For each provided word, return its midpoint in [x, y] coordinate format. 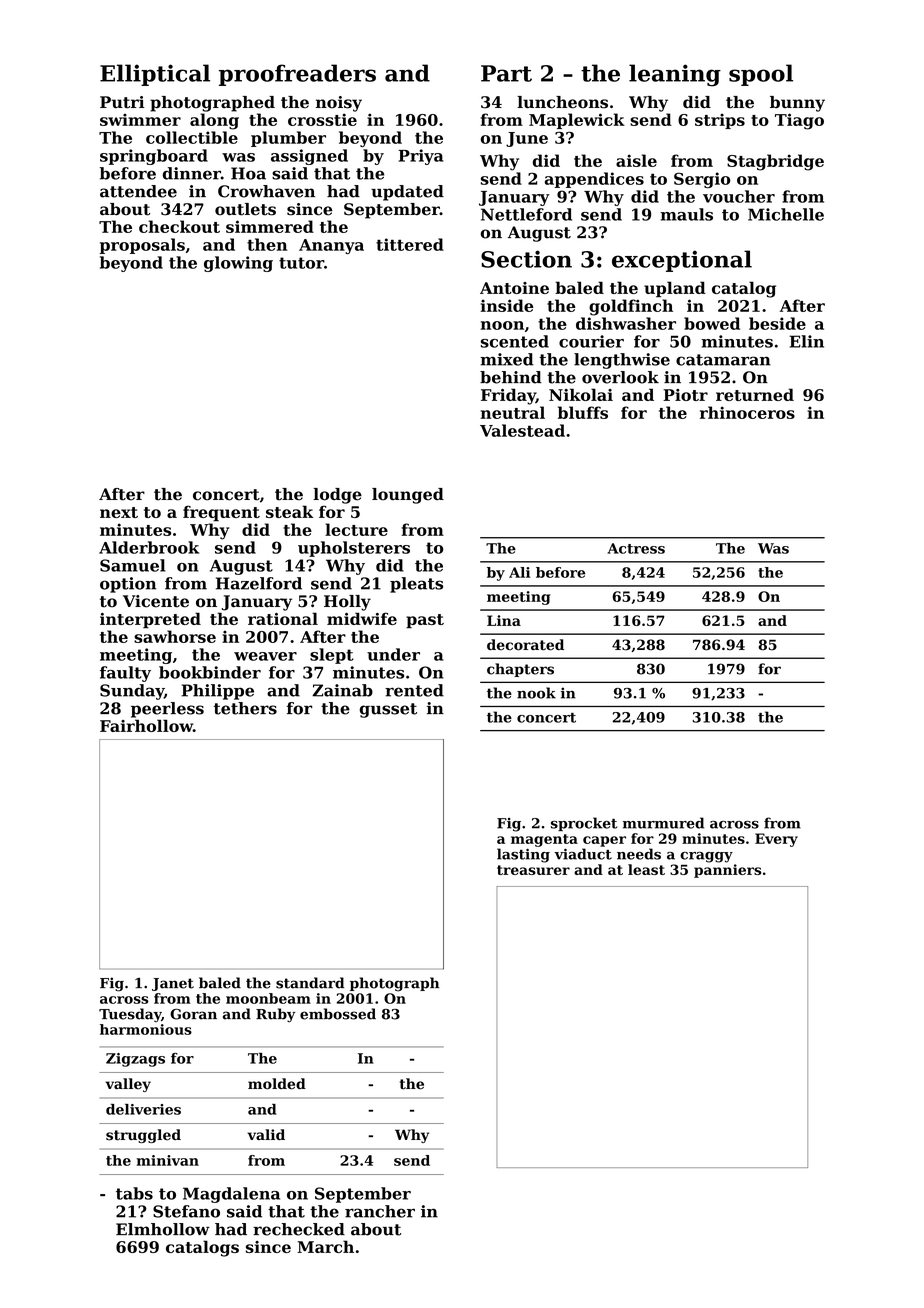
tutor [301, 263]
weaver [265, 656]
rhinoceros [747, 412]
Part [506, 73]
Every [776, 840]
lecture [356, 529]
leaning [675, 75]
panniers [727, 871]
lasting [523, 855]
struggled [143, 1136]
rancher [380, 1211]
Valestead [522, 430]
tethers [245, 708]
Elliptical [155, 75]
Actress [636, 548]
